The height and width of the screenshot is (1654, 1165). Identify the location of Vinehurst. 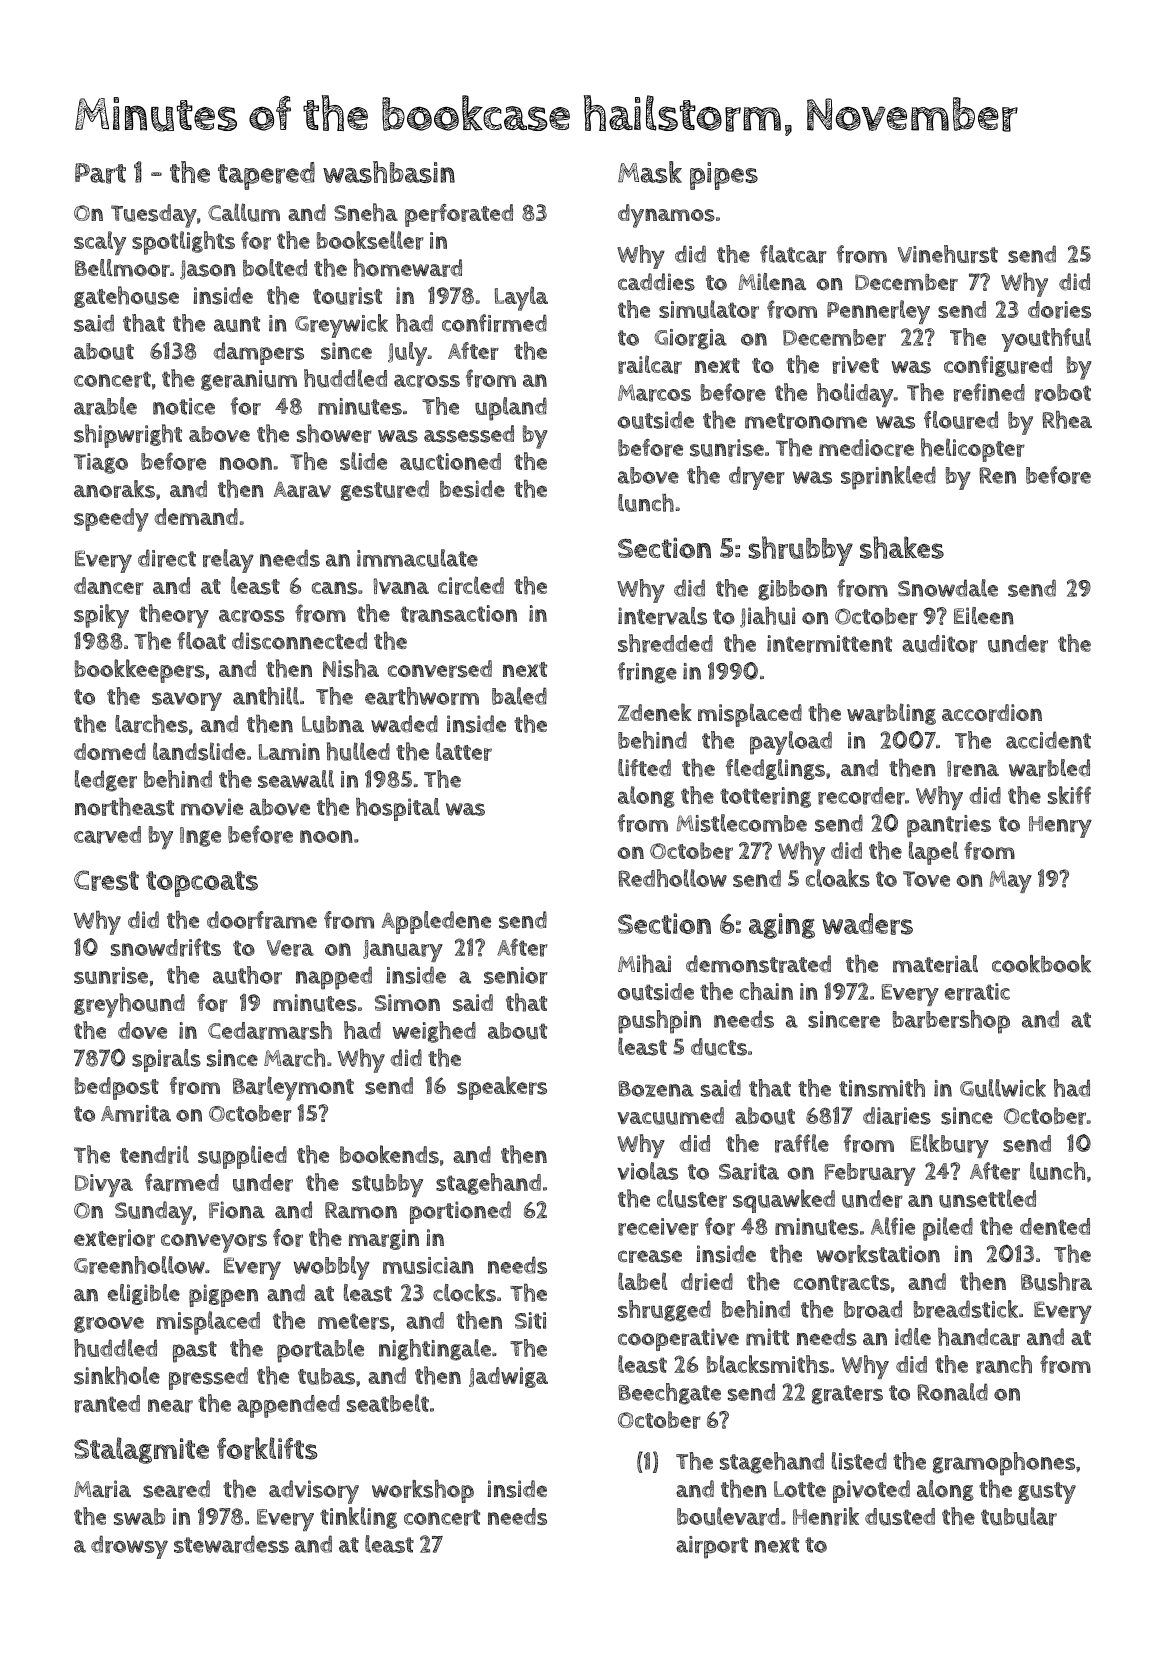
(948, 254).
